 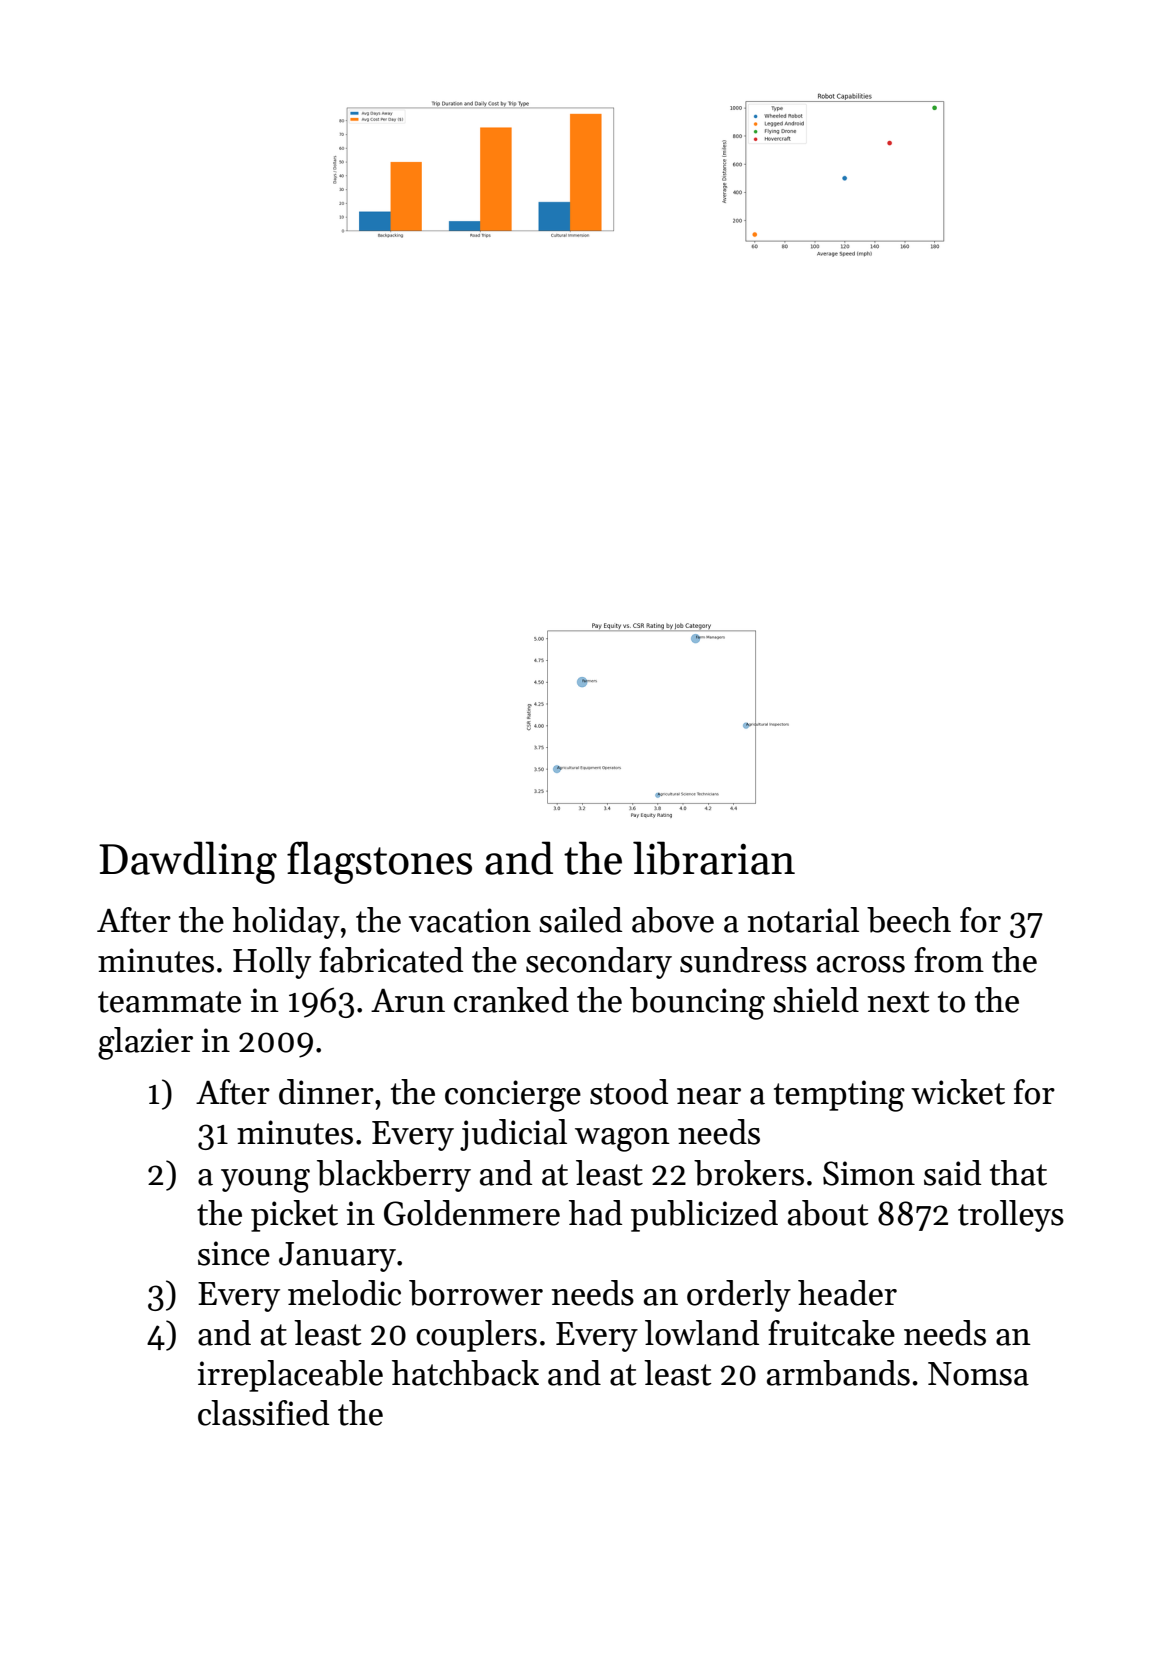 What do you see at coordinates (958, 1092) in the page?
I see `wicket` at bounding box center [958, 1092].
